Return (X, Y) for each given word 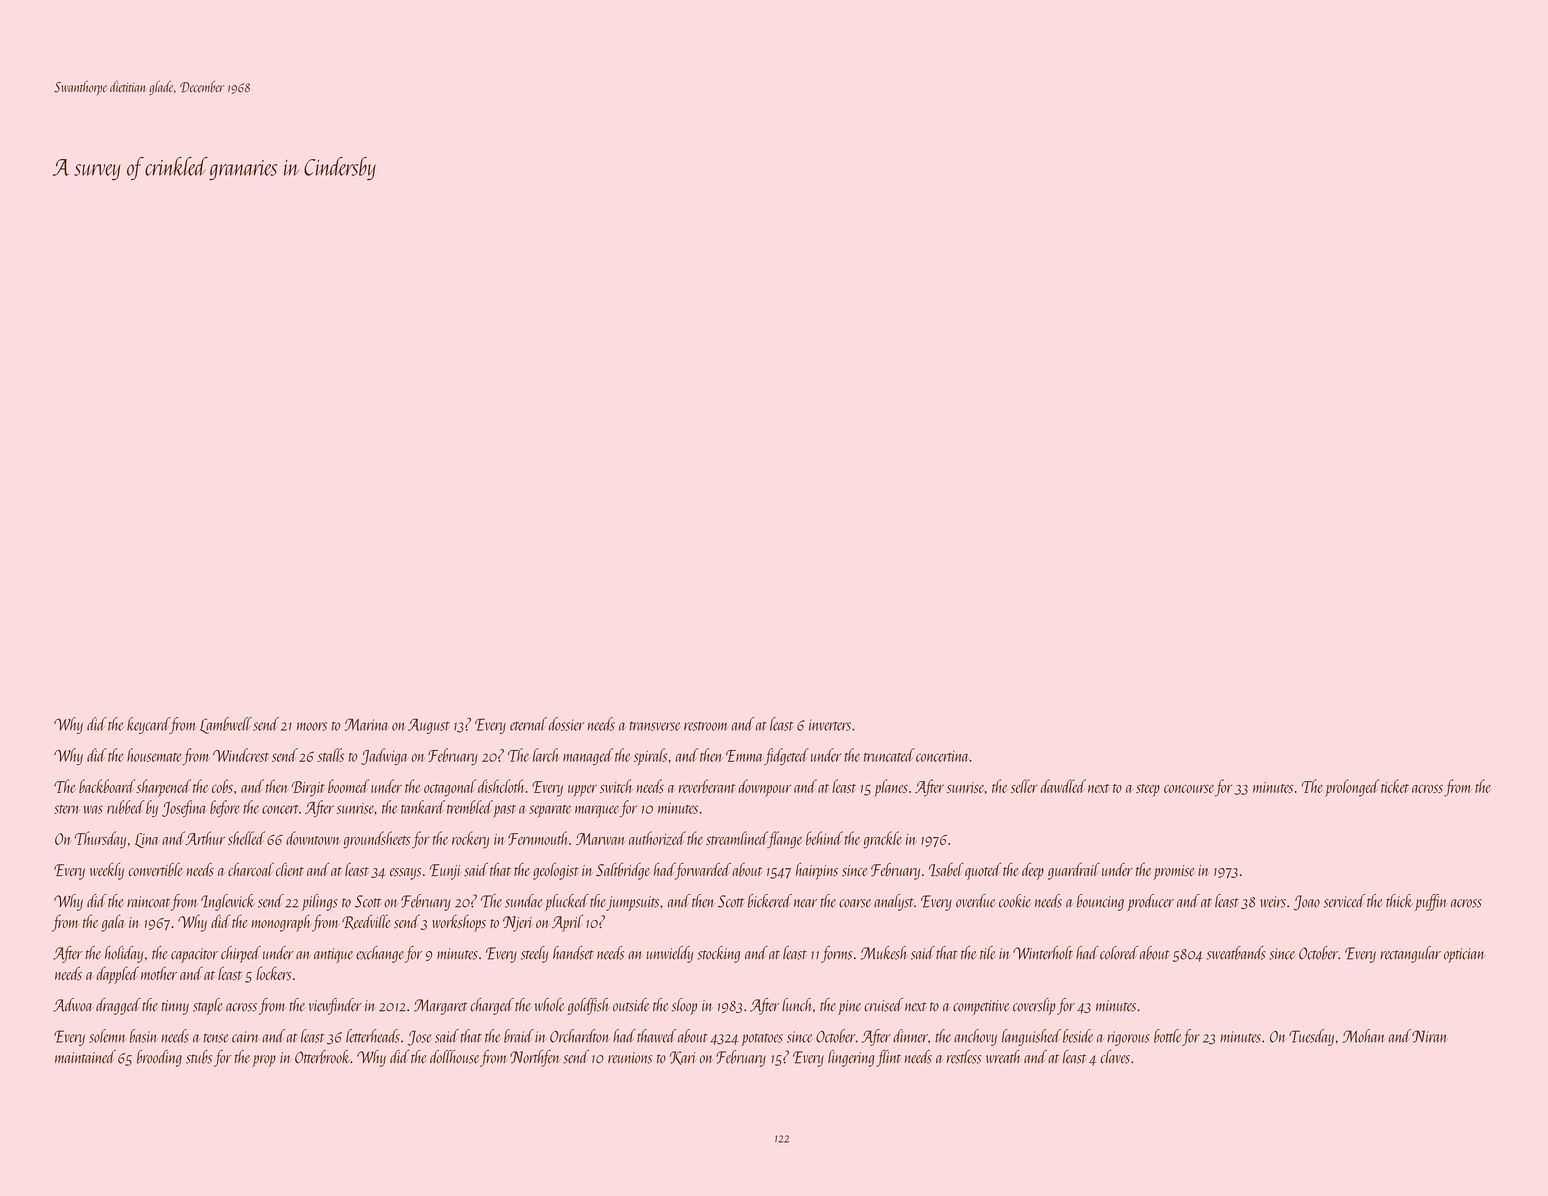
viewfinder (335, 1006)
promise (1173, 872)
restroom (705, 726)
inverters (830, 725)
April (567, 923)
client (290, 869)
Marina (366, 724)
